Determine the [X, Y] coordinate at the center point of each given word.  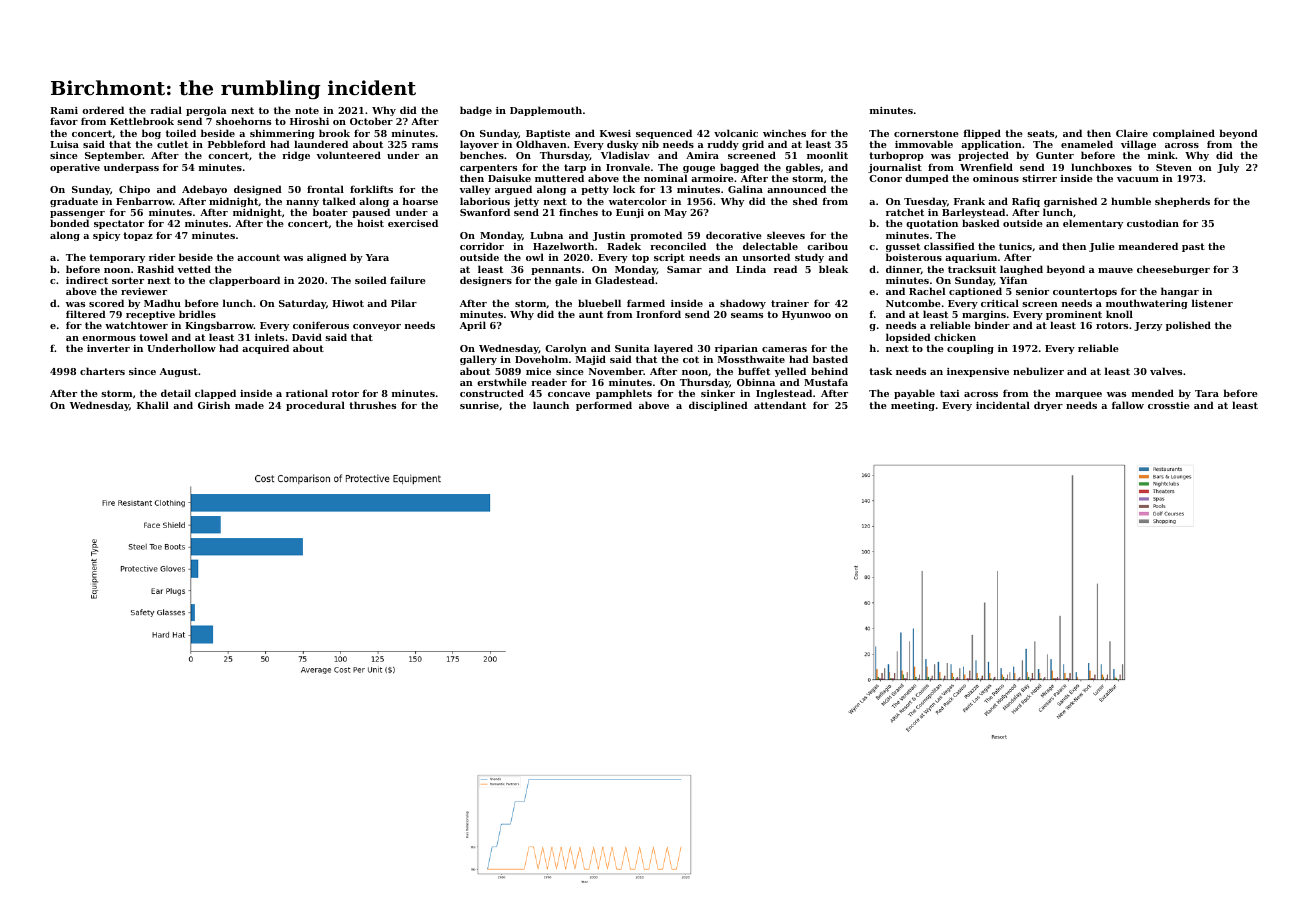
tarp [575, 168]
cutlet [172, 144]
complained [1184, 134]
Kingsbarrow [219, 326]
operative [75, 168]
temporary [117, 258]
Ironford [658, 314]
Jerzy [1148, 326]
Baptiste [548, 134]
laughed [1021, 270]
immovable [924, 144]
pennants [556, 270]
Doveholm [541, 359]
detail [176, 393]
